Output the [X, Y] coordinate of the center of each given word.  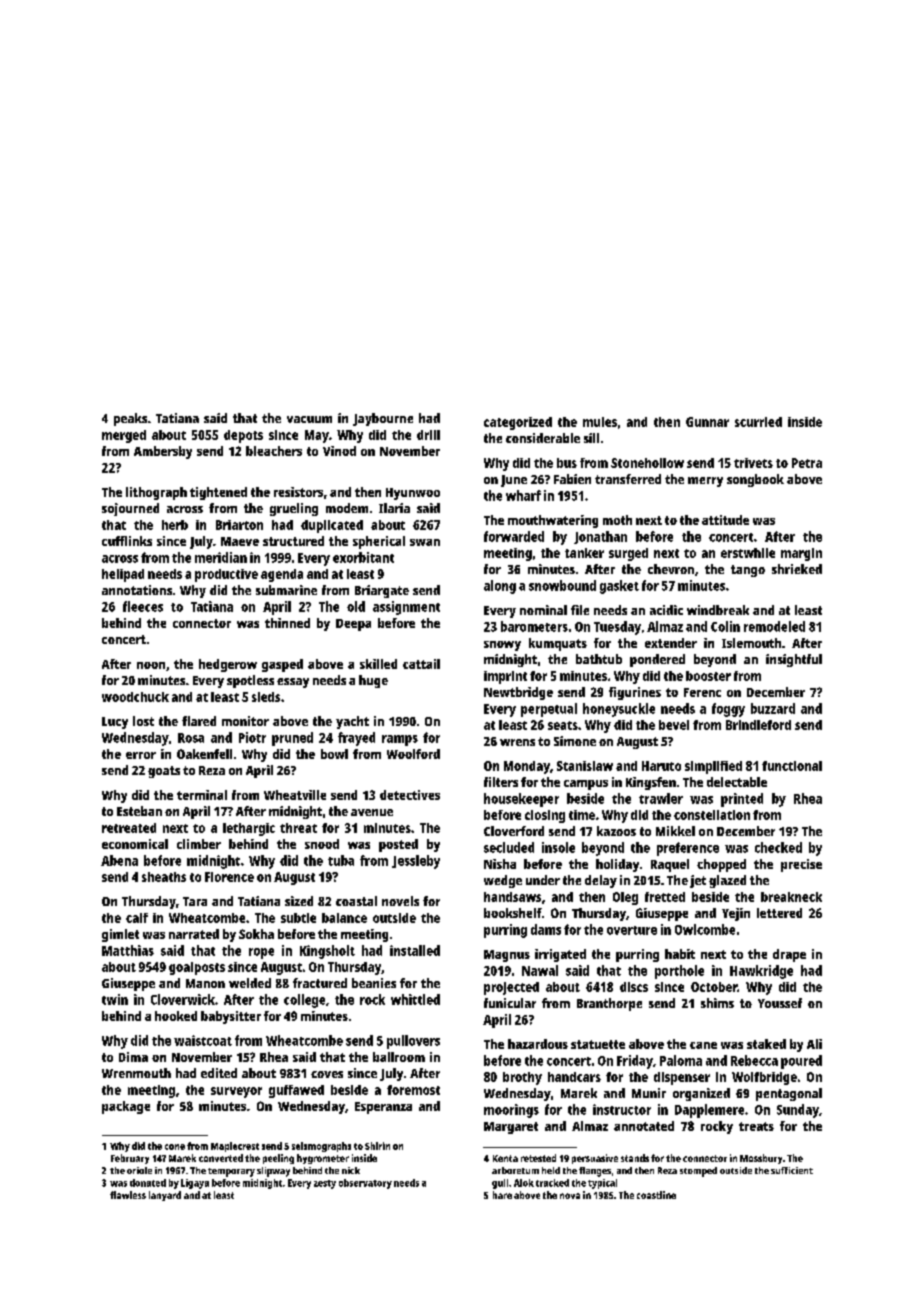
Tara [195, 901]
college [304, 1001]
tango [748, 571]
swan [425, 542]
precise [801, 865]
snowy [502, 646]
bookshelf [513, 913]
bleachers [274, 451]
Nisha [500, 864]
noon [151, 665]
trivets [753, 463]
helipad [123, 575]
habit [680, 954]
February [130, 1159]
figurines [635, 693]
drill [428, 435]
